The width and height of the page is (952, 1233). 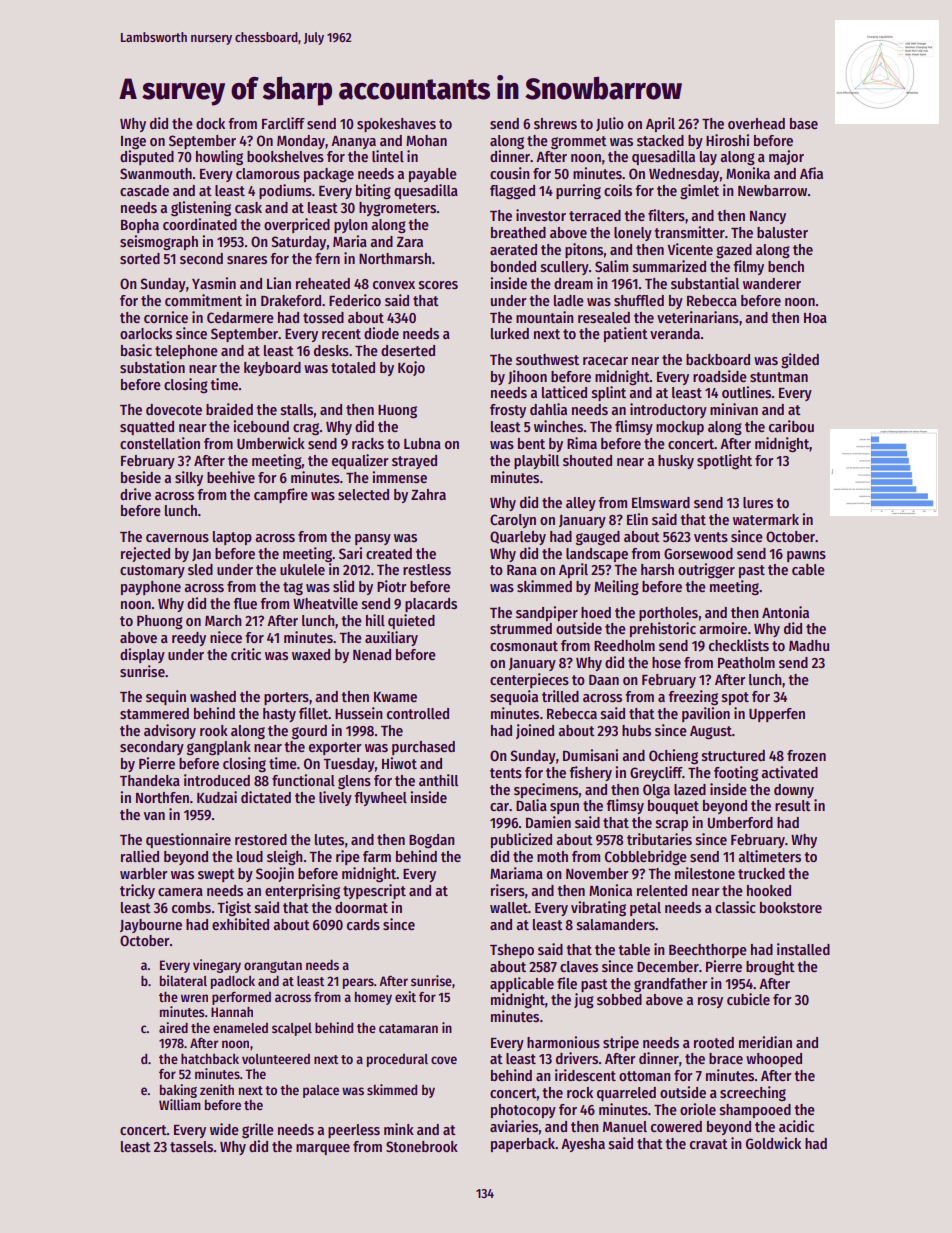 I want to click on Inge, so click(x=133, y=143).
